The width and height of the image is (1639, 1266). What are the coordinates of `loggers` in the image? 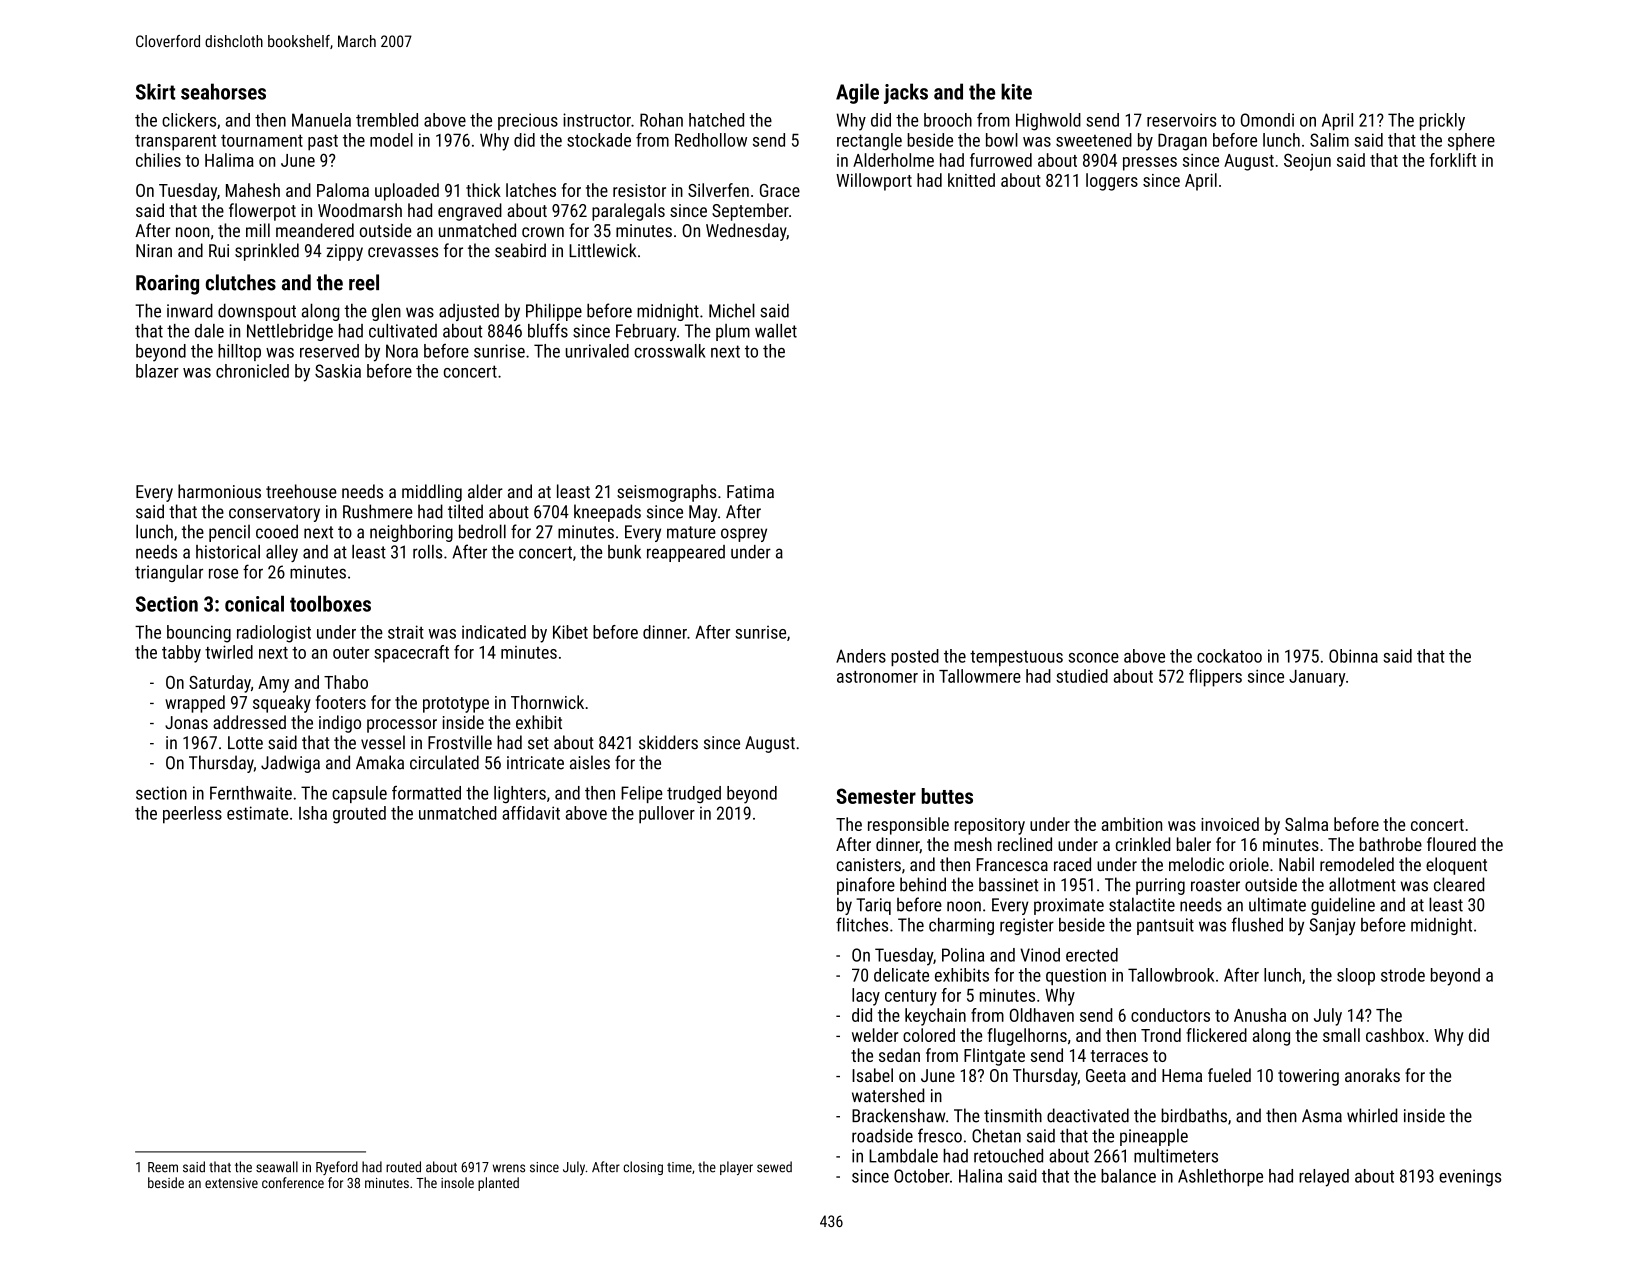 It's located at (1112, 182).
